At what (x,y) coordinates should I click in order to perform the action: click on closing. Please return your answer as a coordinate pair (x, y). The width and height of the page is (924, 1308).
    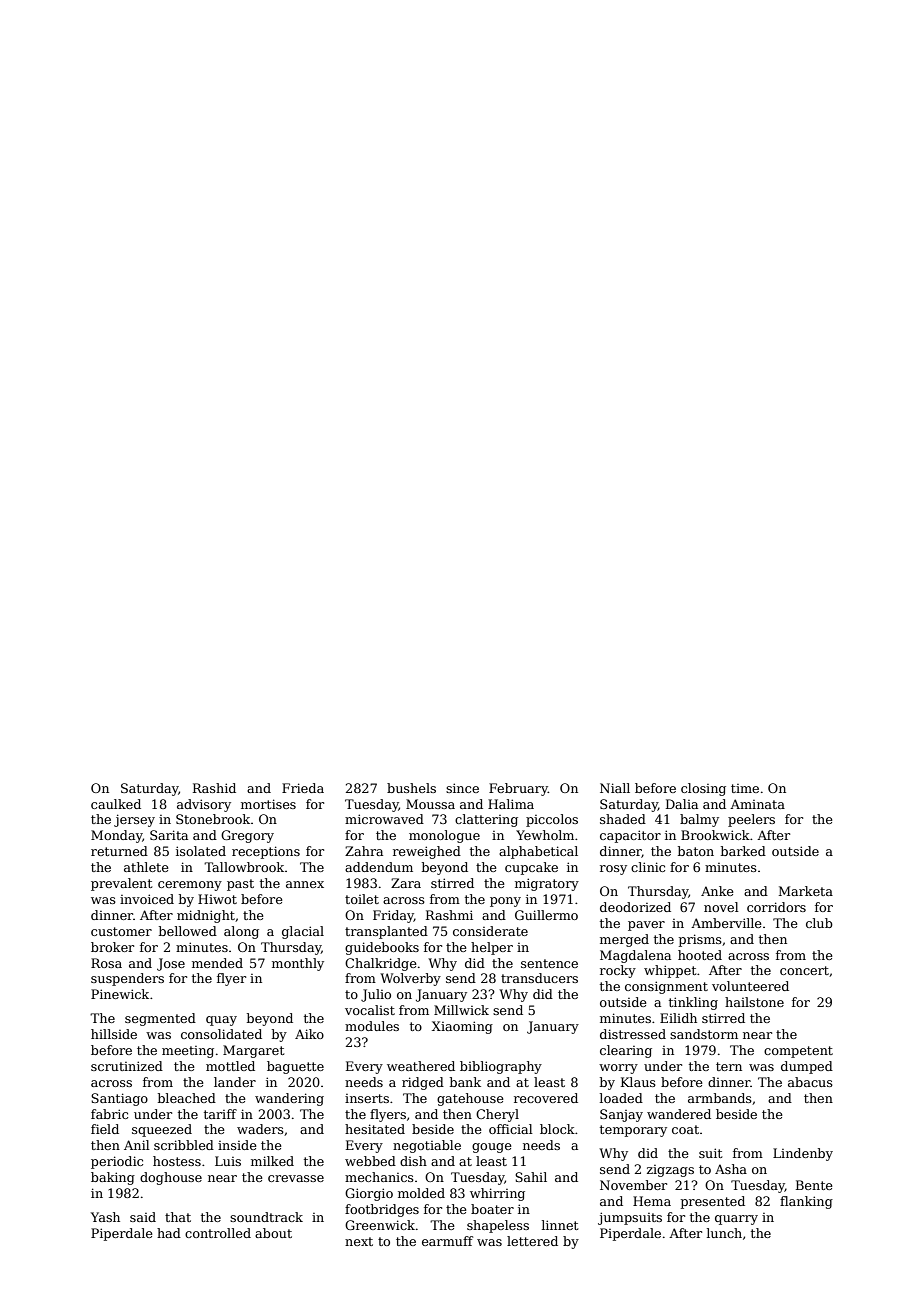
    Looking at the image, I should click on (703, 789).
